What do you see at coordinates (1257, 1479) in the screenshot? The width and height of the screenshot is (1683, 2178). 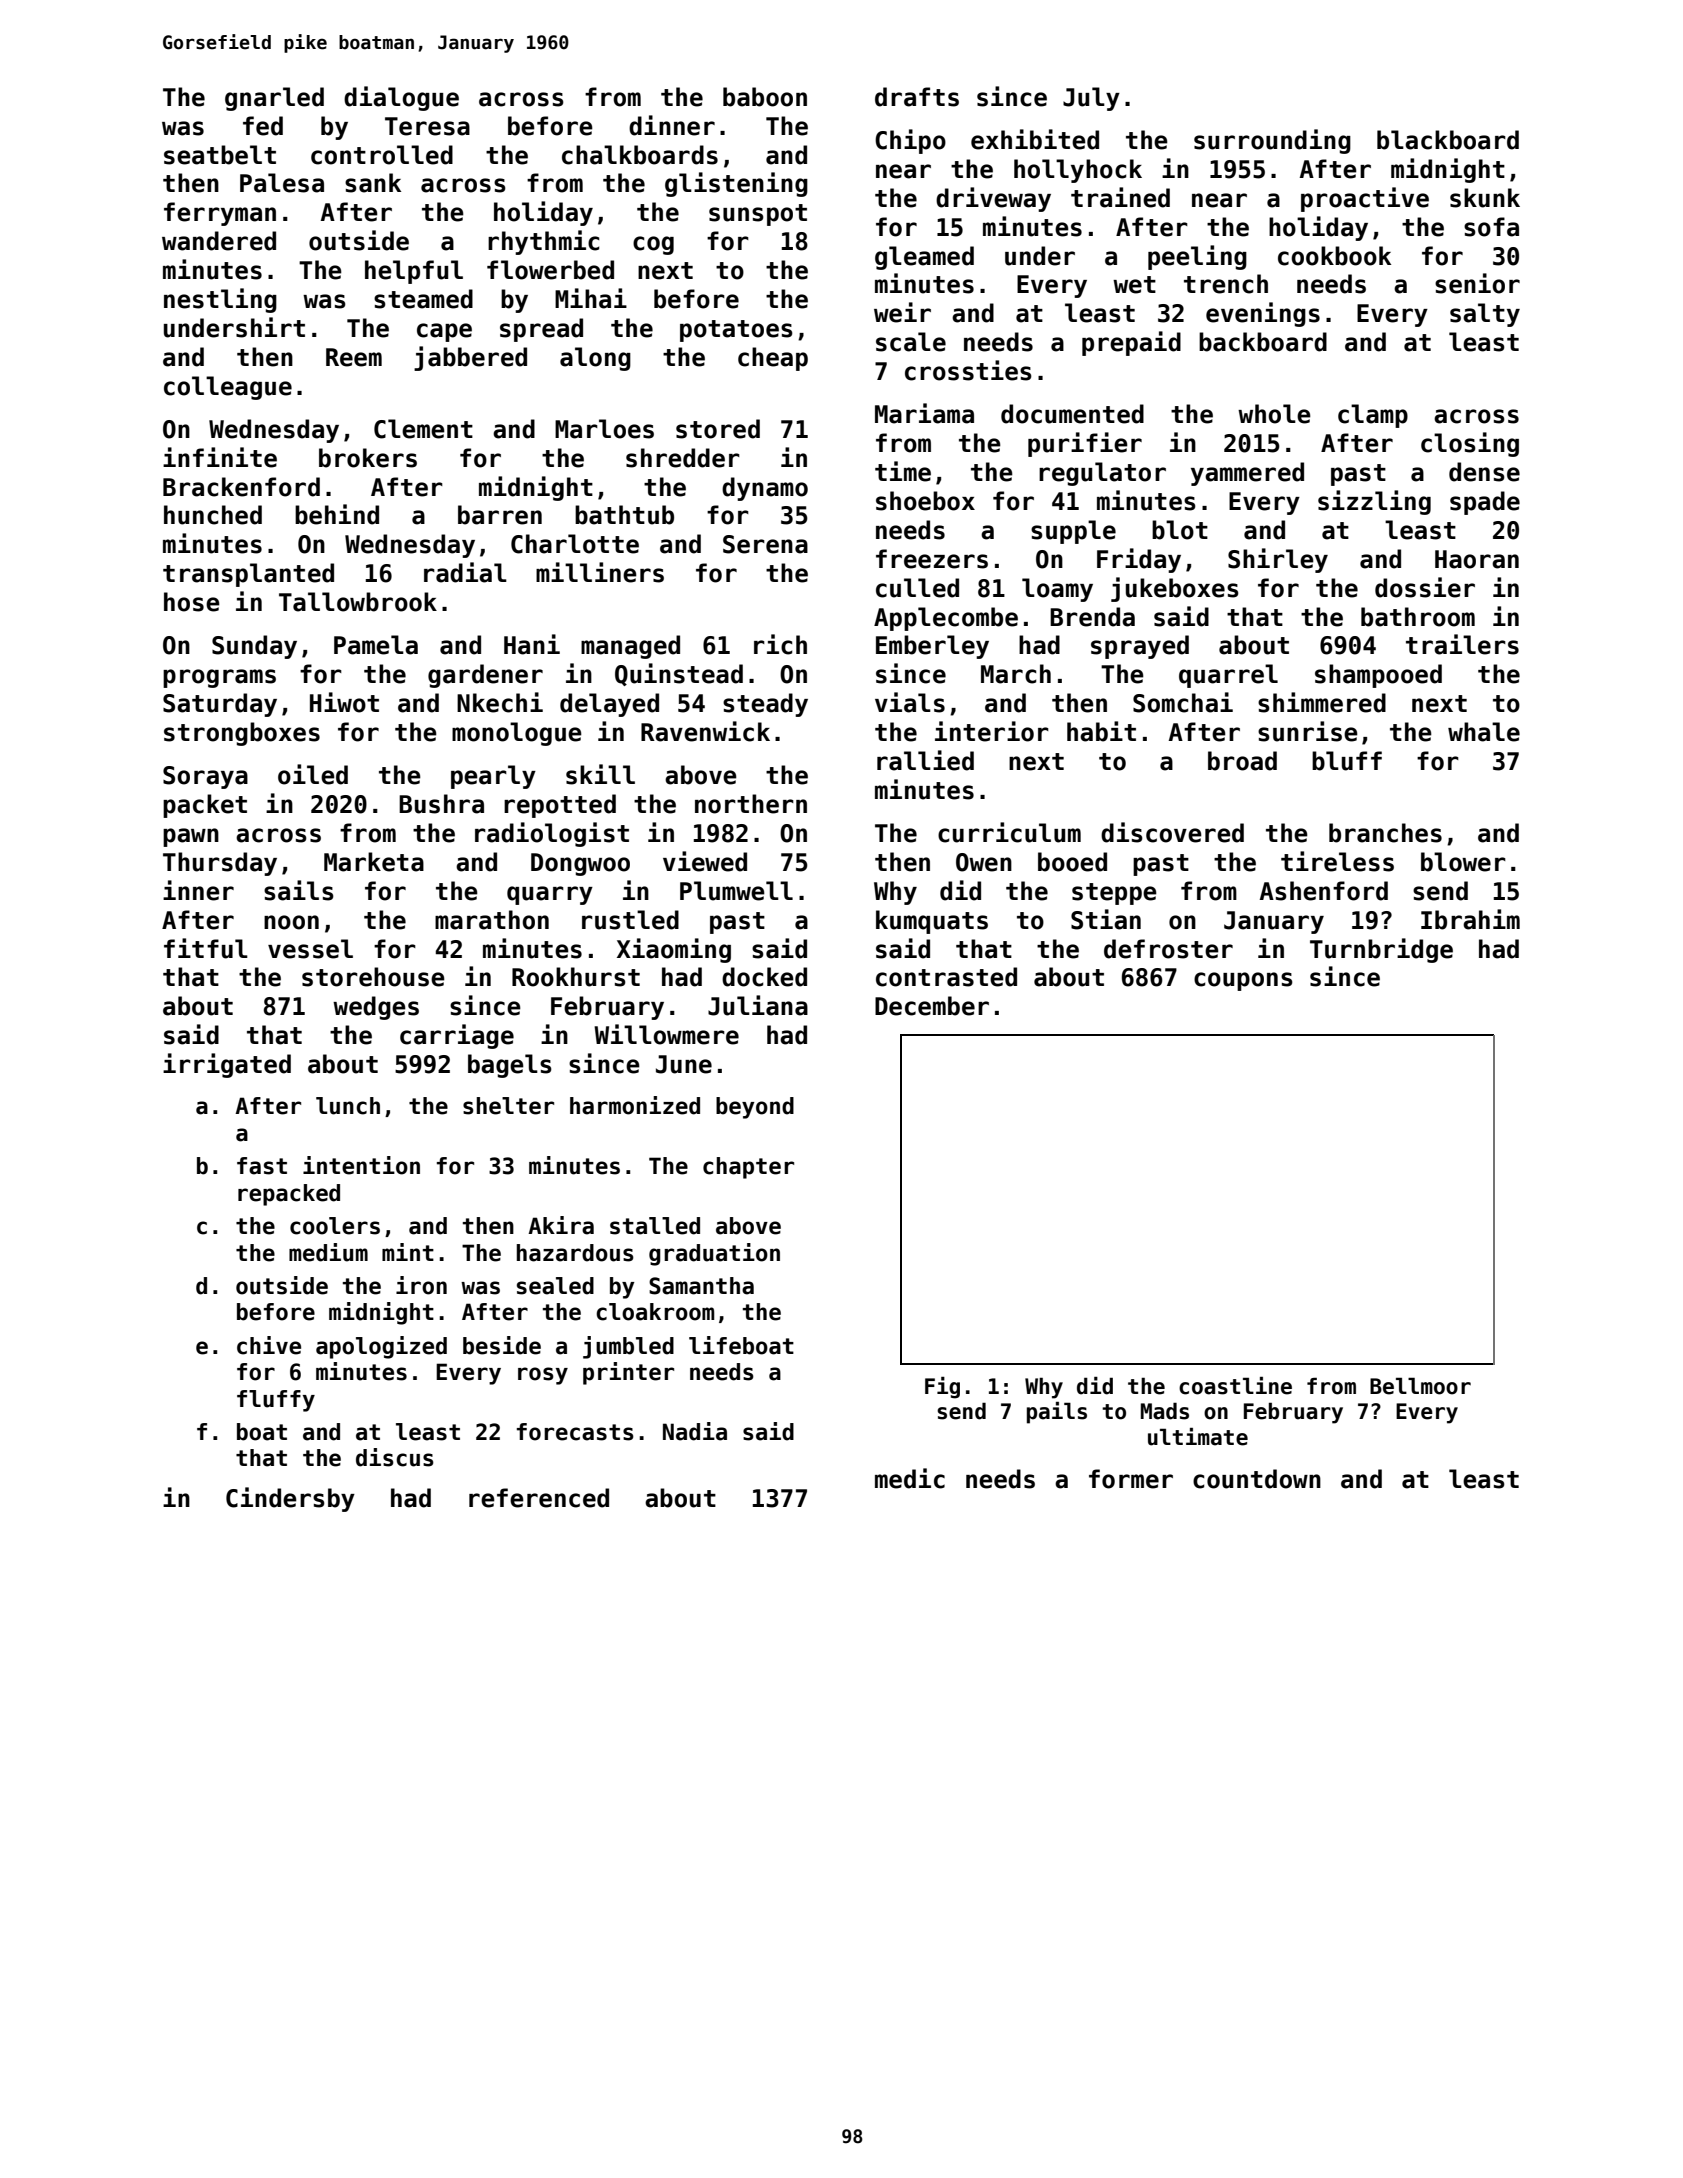 I see `countdown` at bounding box center [1257, 1479].
